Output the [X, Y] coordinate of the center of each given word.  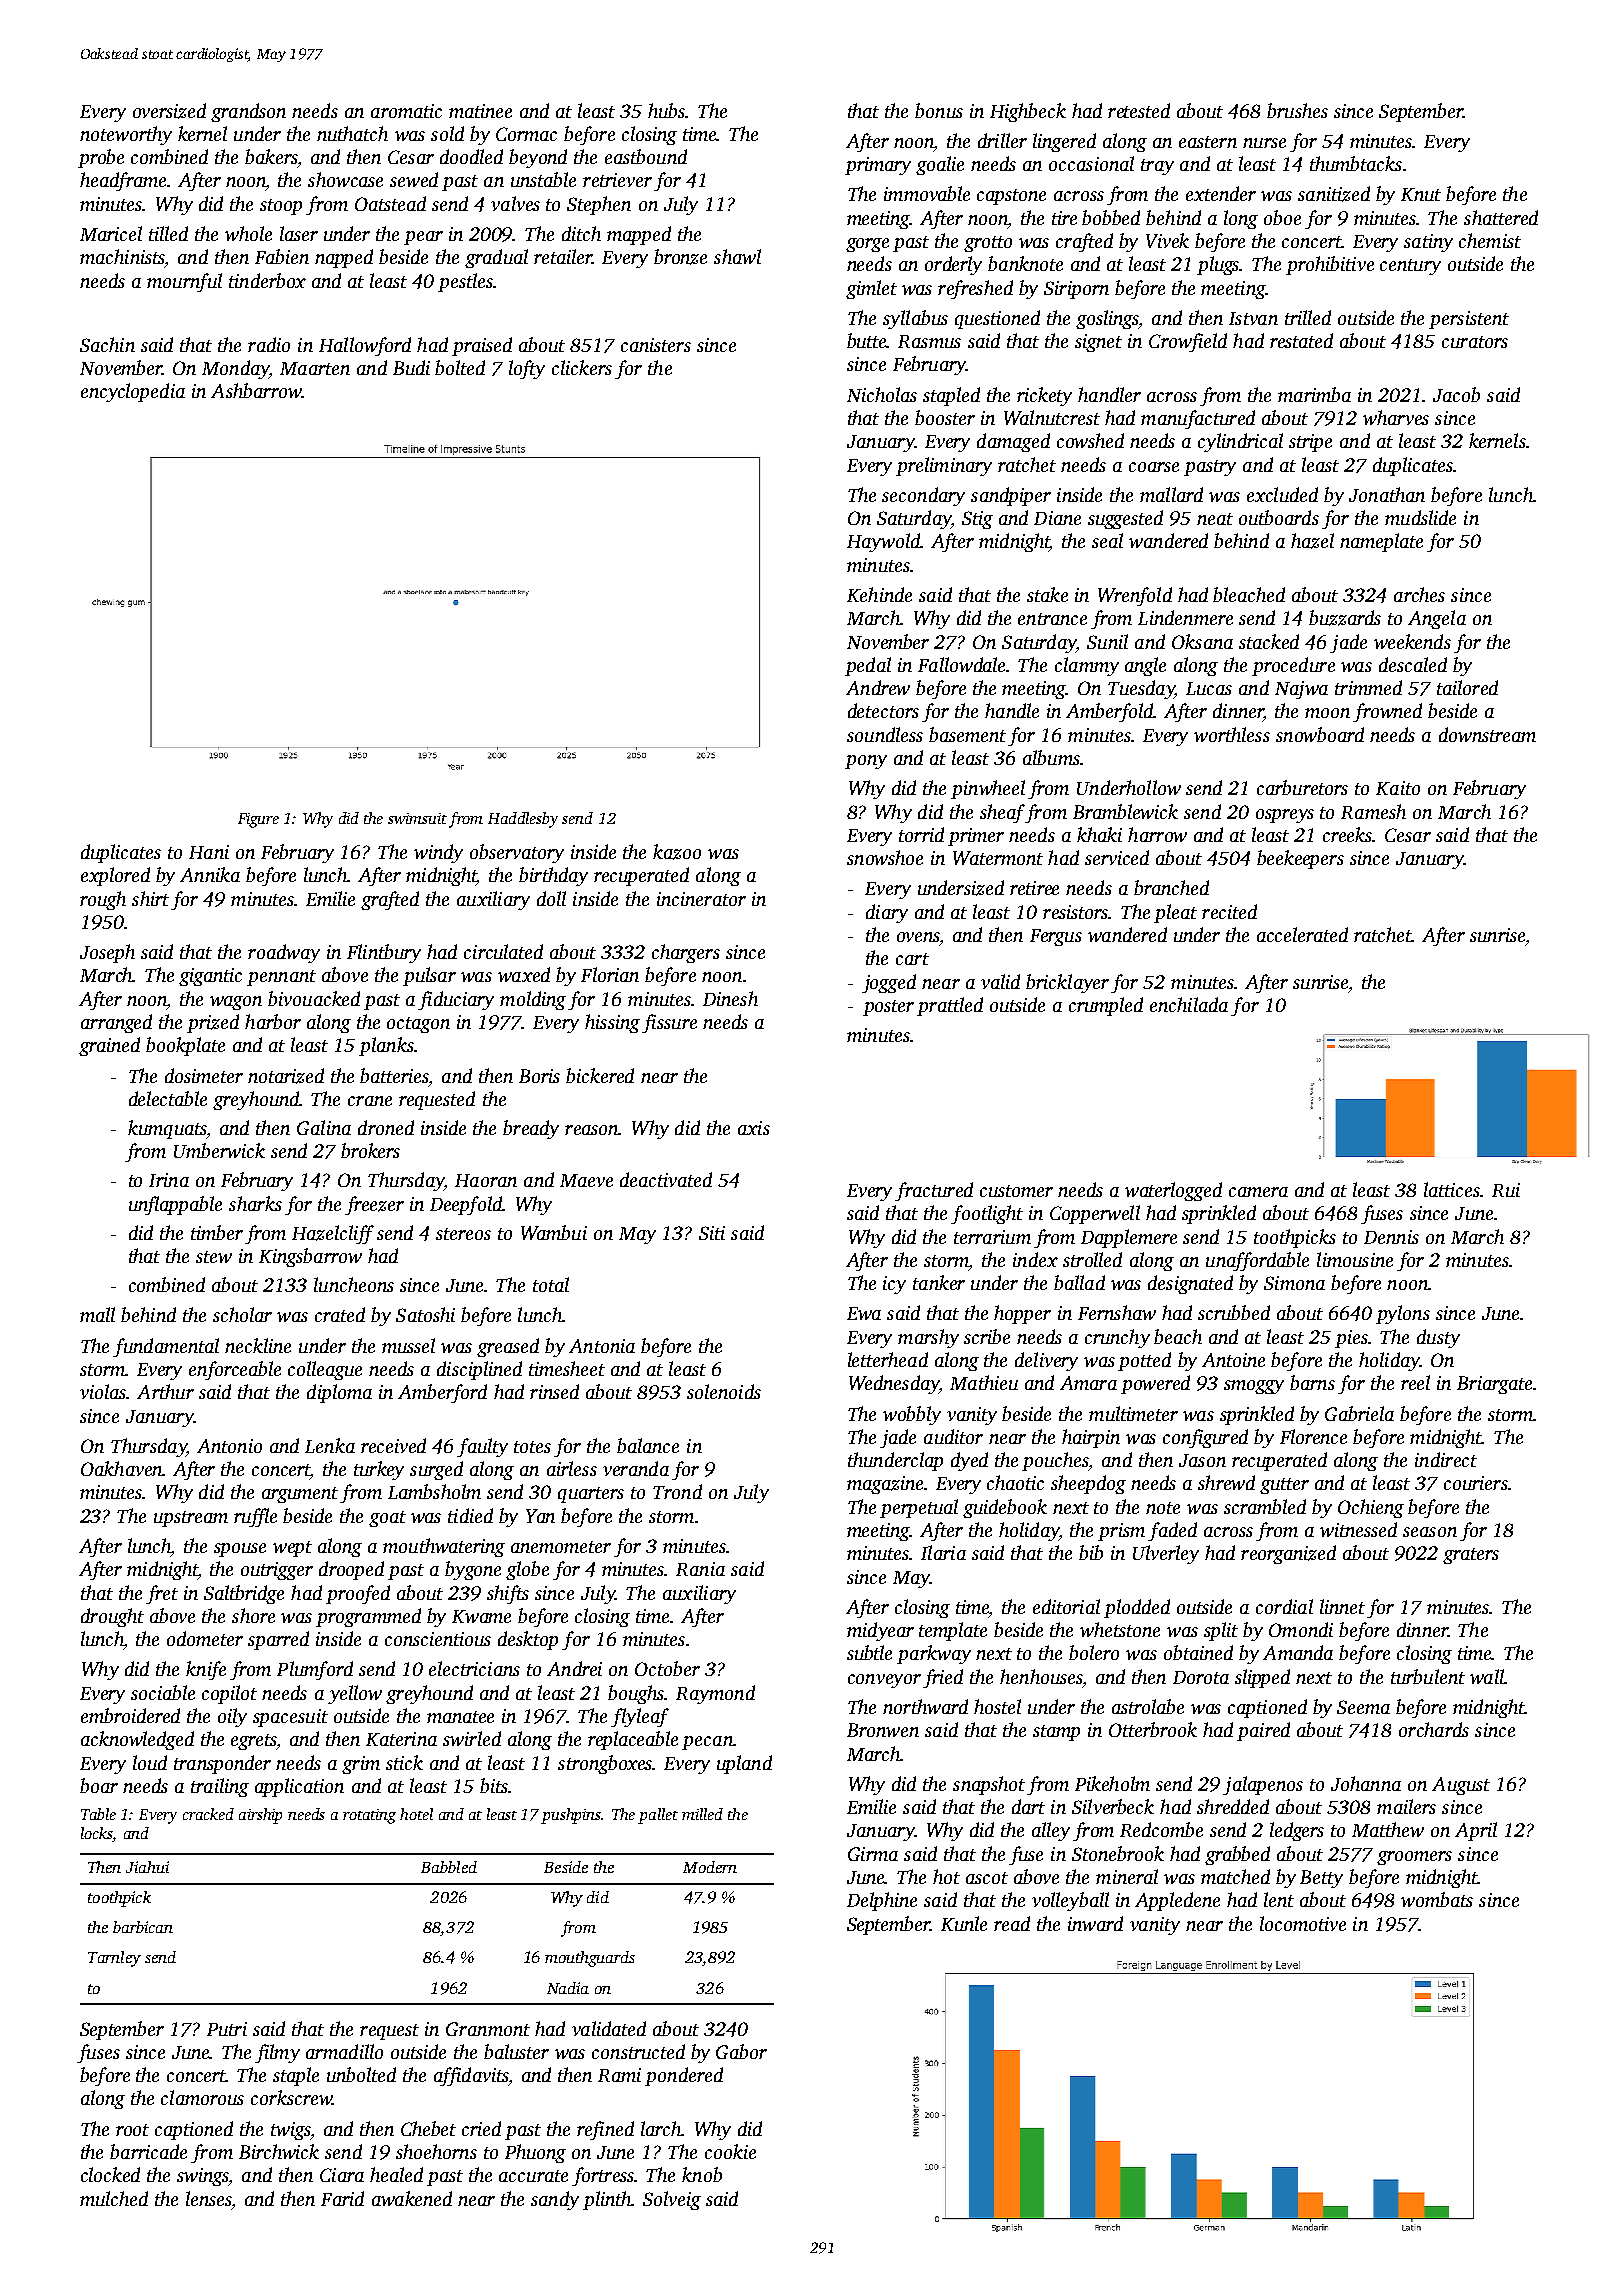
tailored [1467, 687]
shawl [737, 256]
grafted [390, 900]
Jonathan [1387, 494]
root [132, 2130]
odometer [205, 1638]
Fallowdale [962, 664]
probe [101, 158]
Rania [700, 1569]
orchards [1434, 1729]
